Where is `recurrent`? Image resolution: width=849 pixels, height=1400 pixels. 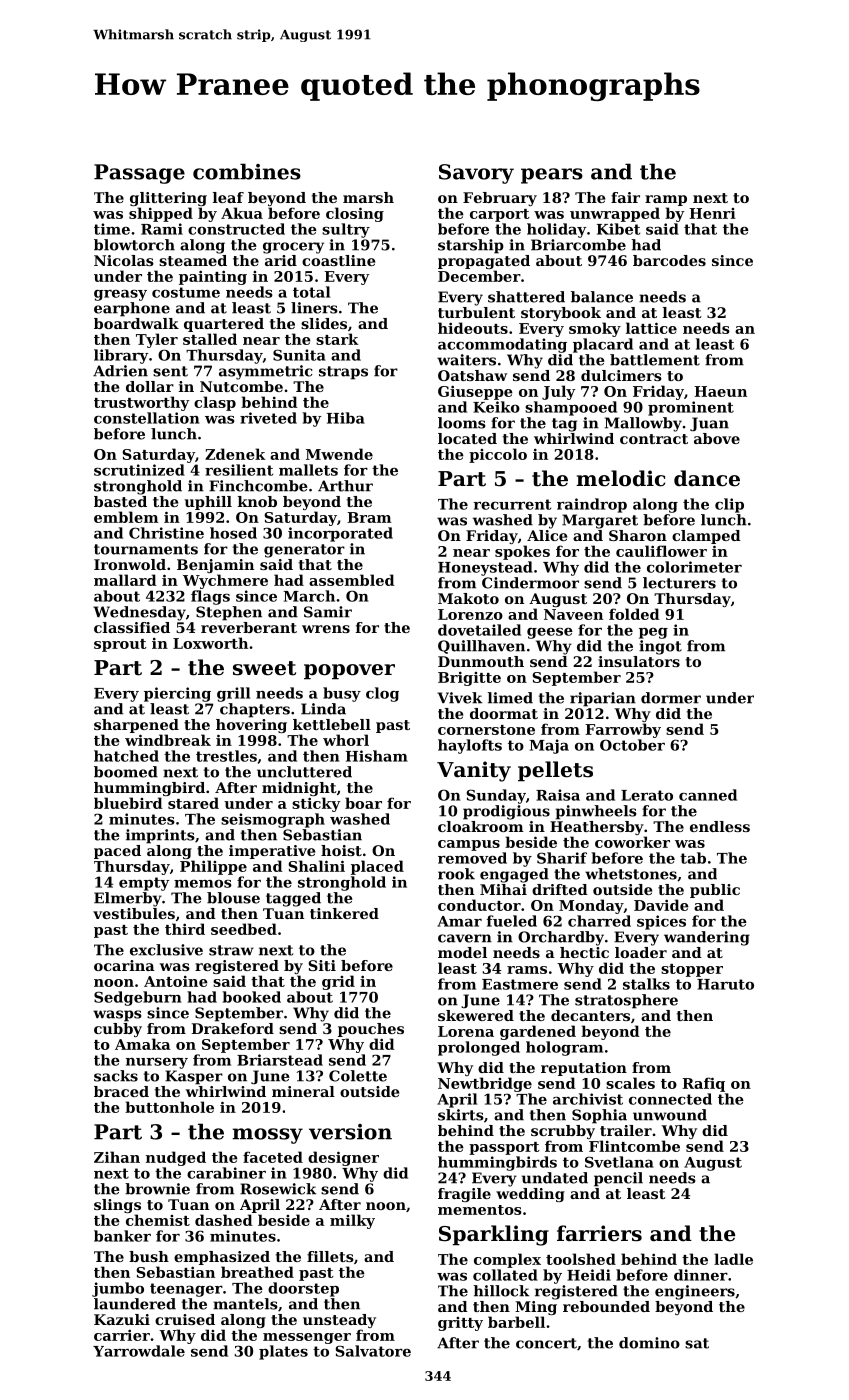 recurrent is located at coordinates (512, 504).
